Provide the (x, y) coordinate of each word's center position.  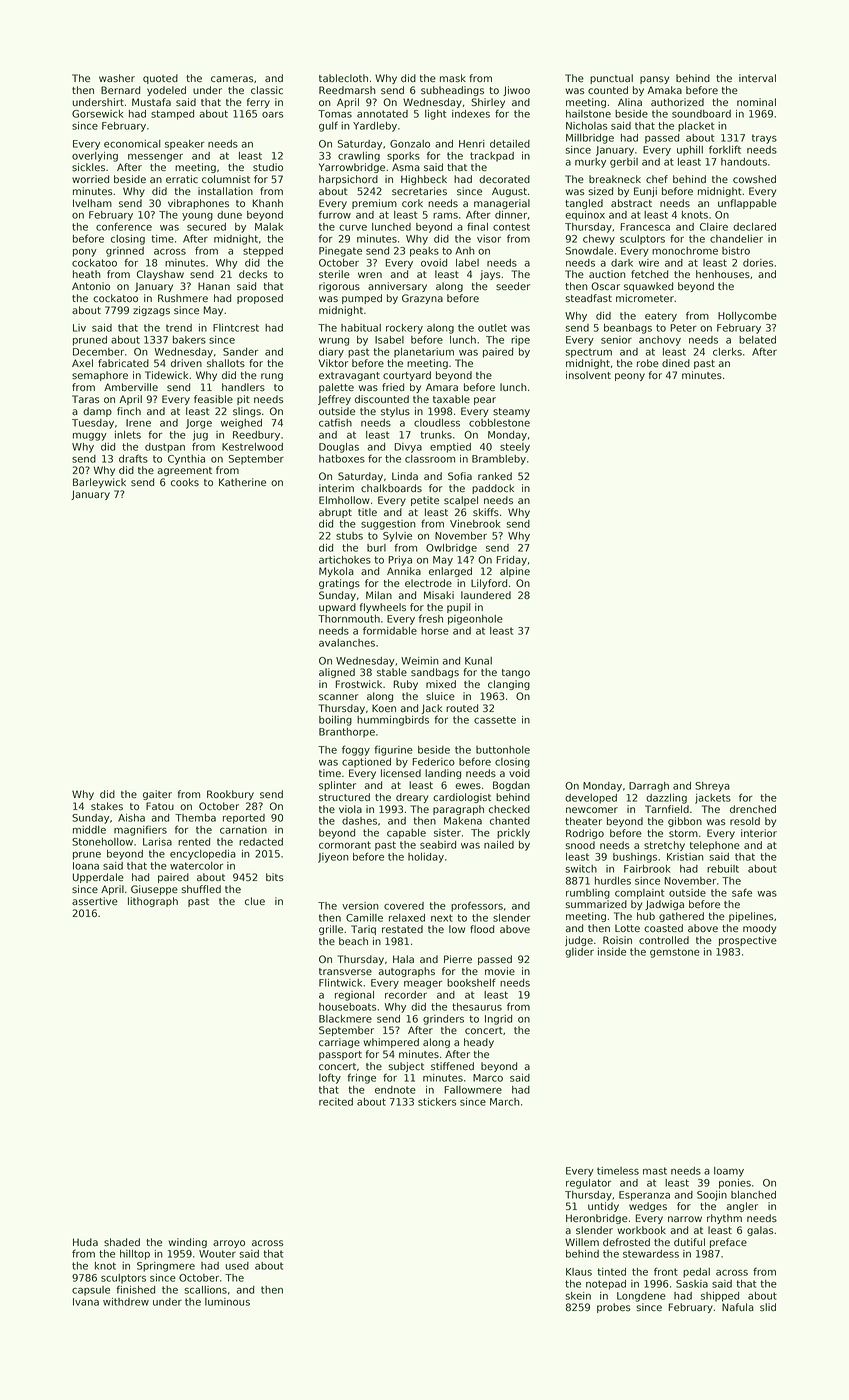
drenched (753, 809)
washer (117, 78)
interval (757, 78)
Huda (85, 1242)
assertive (95, 901)
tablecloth (343, 78)
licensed (401, 773)
